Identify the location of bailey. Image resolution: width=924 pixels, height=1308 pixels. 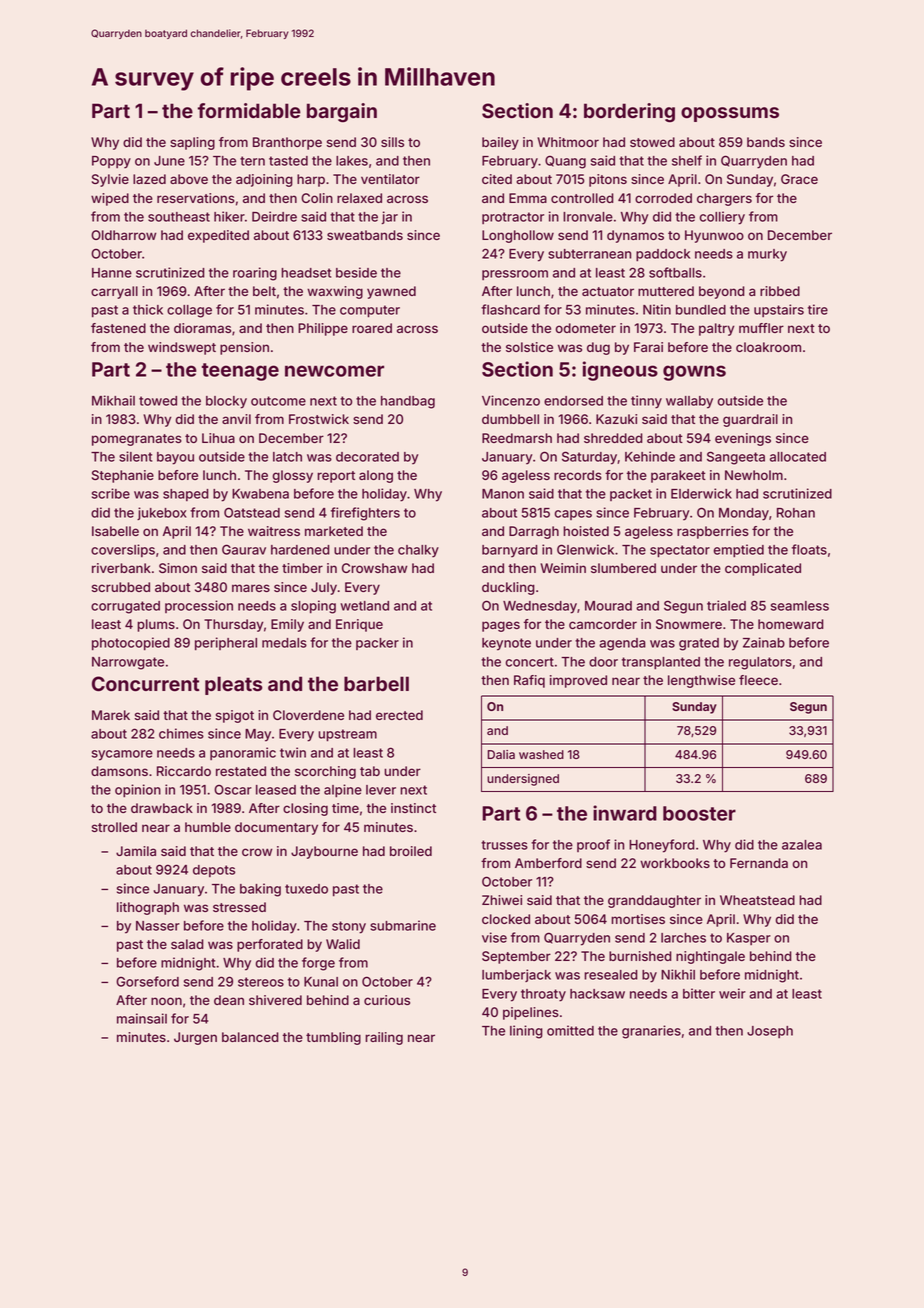
(500, 143).
